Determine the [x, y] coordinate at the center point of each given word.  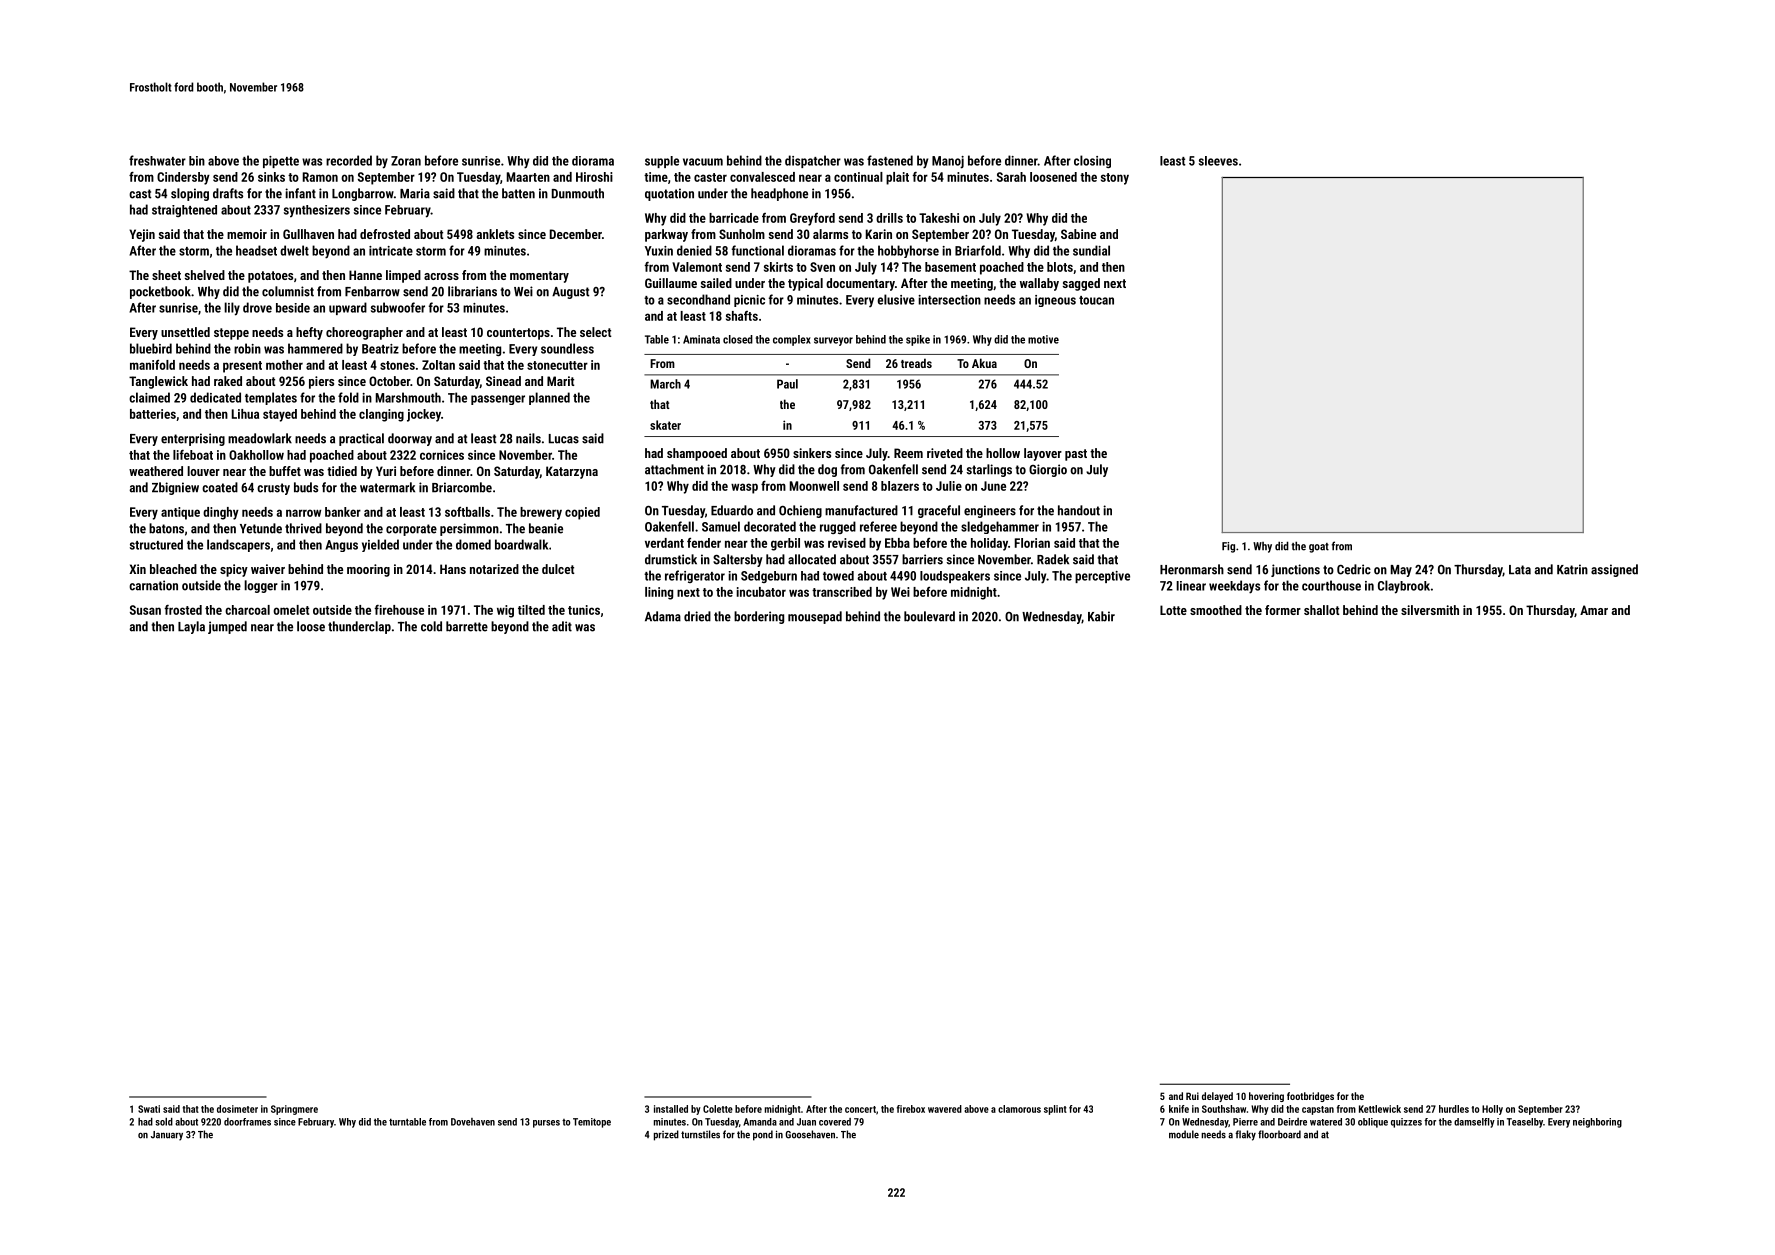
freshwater [157, 160]
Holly [1492, 1110]
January [167, 1136]
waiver [268, 569]
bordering [759, 617]
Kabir [1101, 616]
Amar [1594, 610]
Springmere [294, 1110]
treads [916, 363]
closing [1092, 161]
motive [1043, 339]
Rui [1192, 1096]
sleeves [1218, 161]
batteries [153, 414]
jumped [227, 627]
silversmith [1430, 610]
